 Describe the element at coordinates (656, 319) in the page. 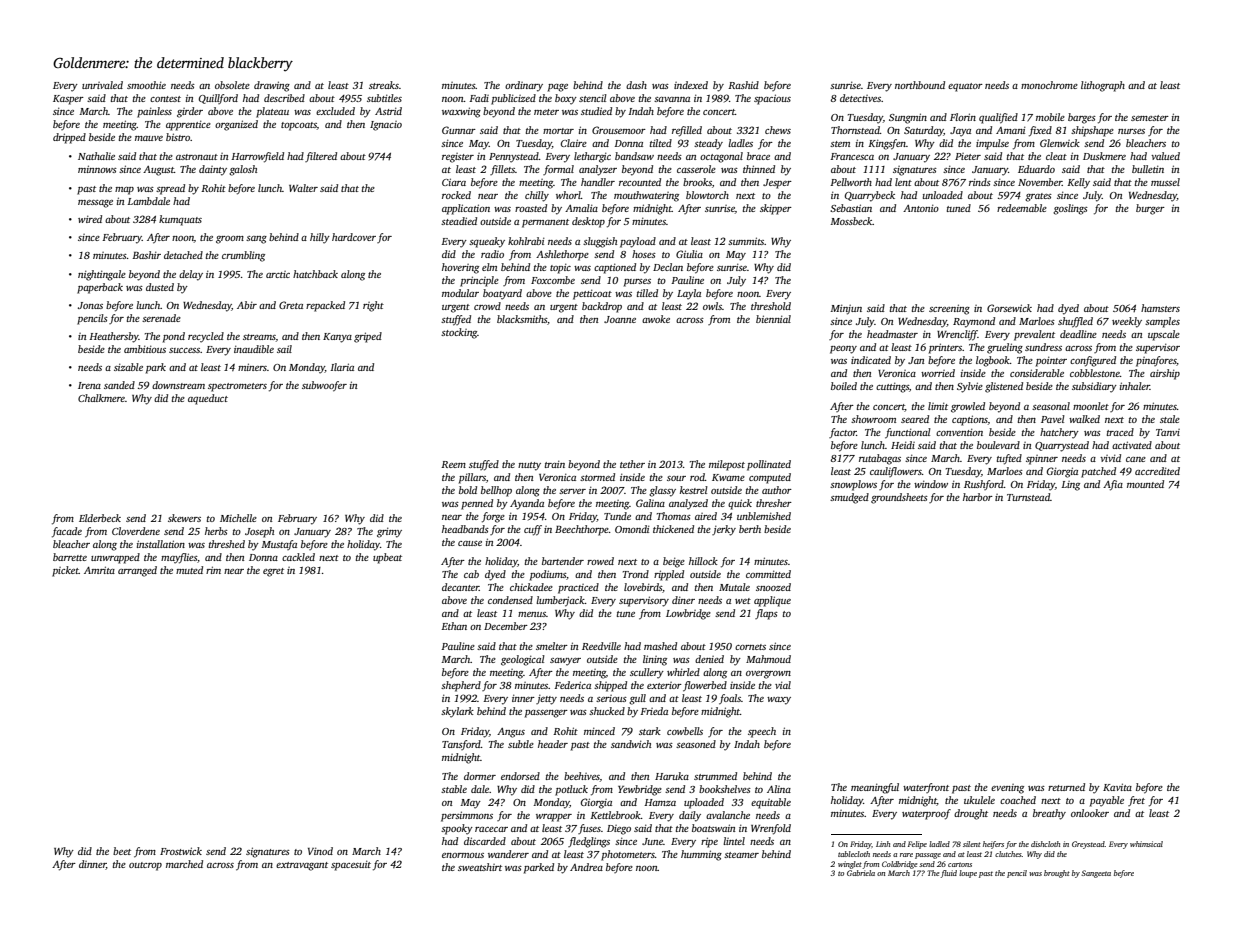

I see `awoke` at that location.
